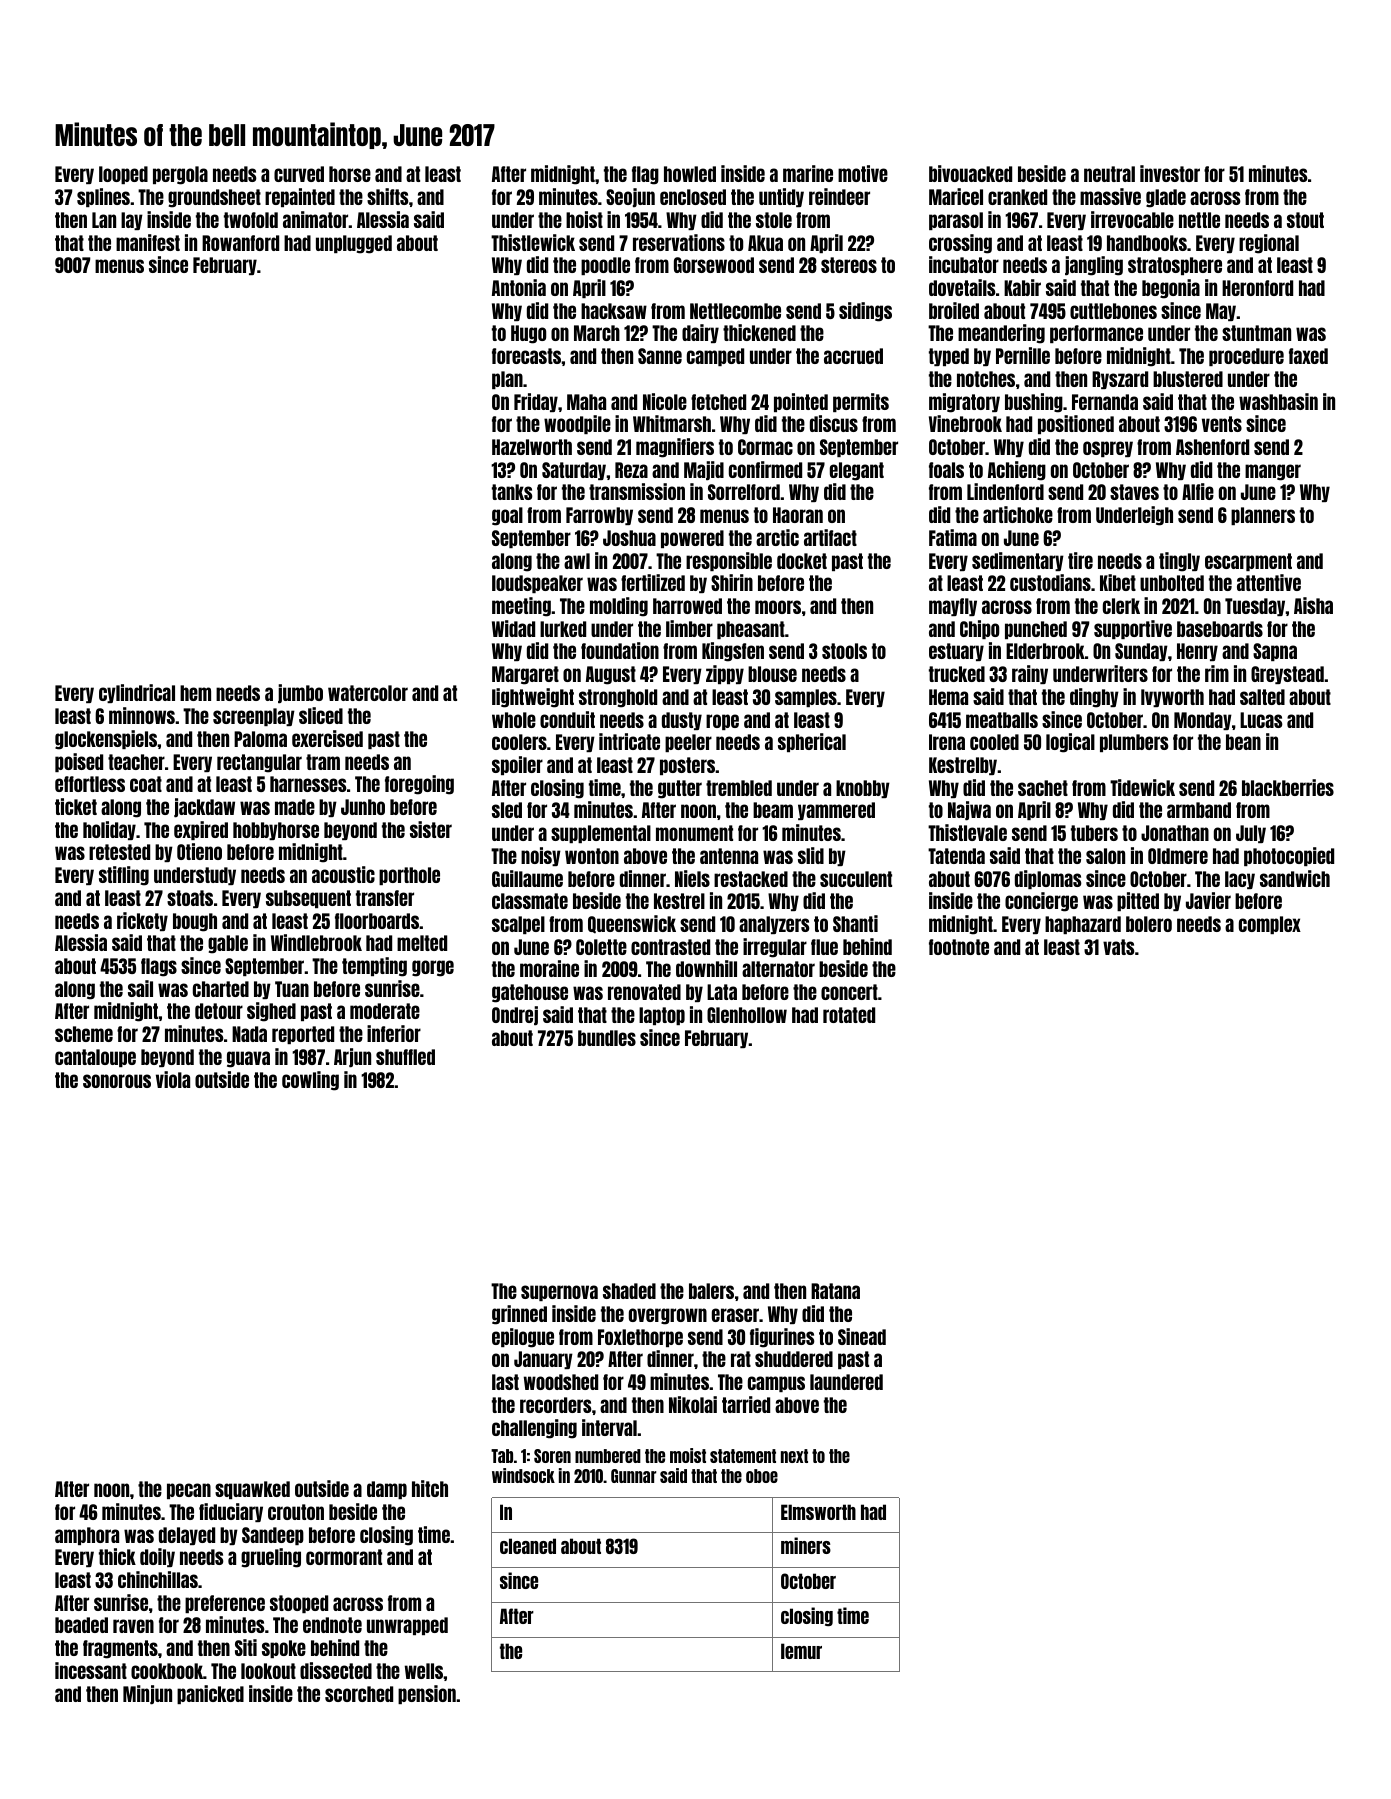  What do you see at coordinates (818, 1512) in the page?
I see `Elmsworth` at bounding box center [818, 1512].
